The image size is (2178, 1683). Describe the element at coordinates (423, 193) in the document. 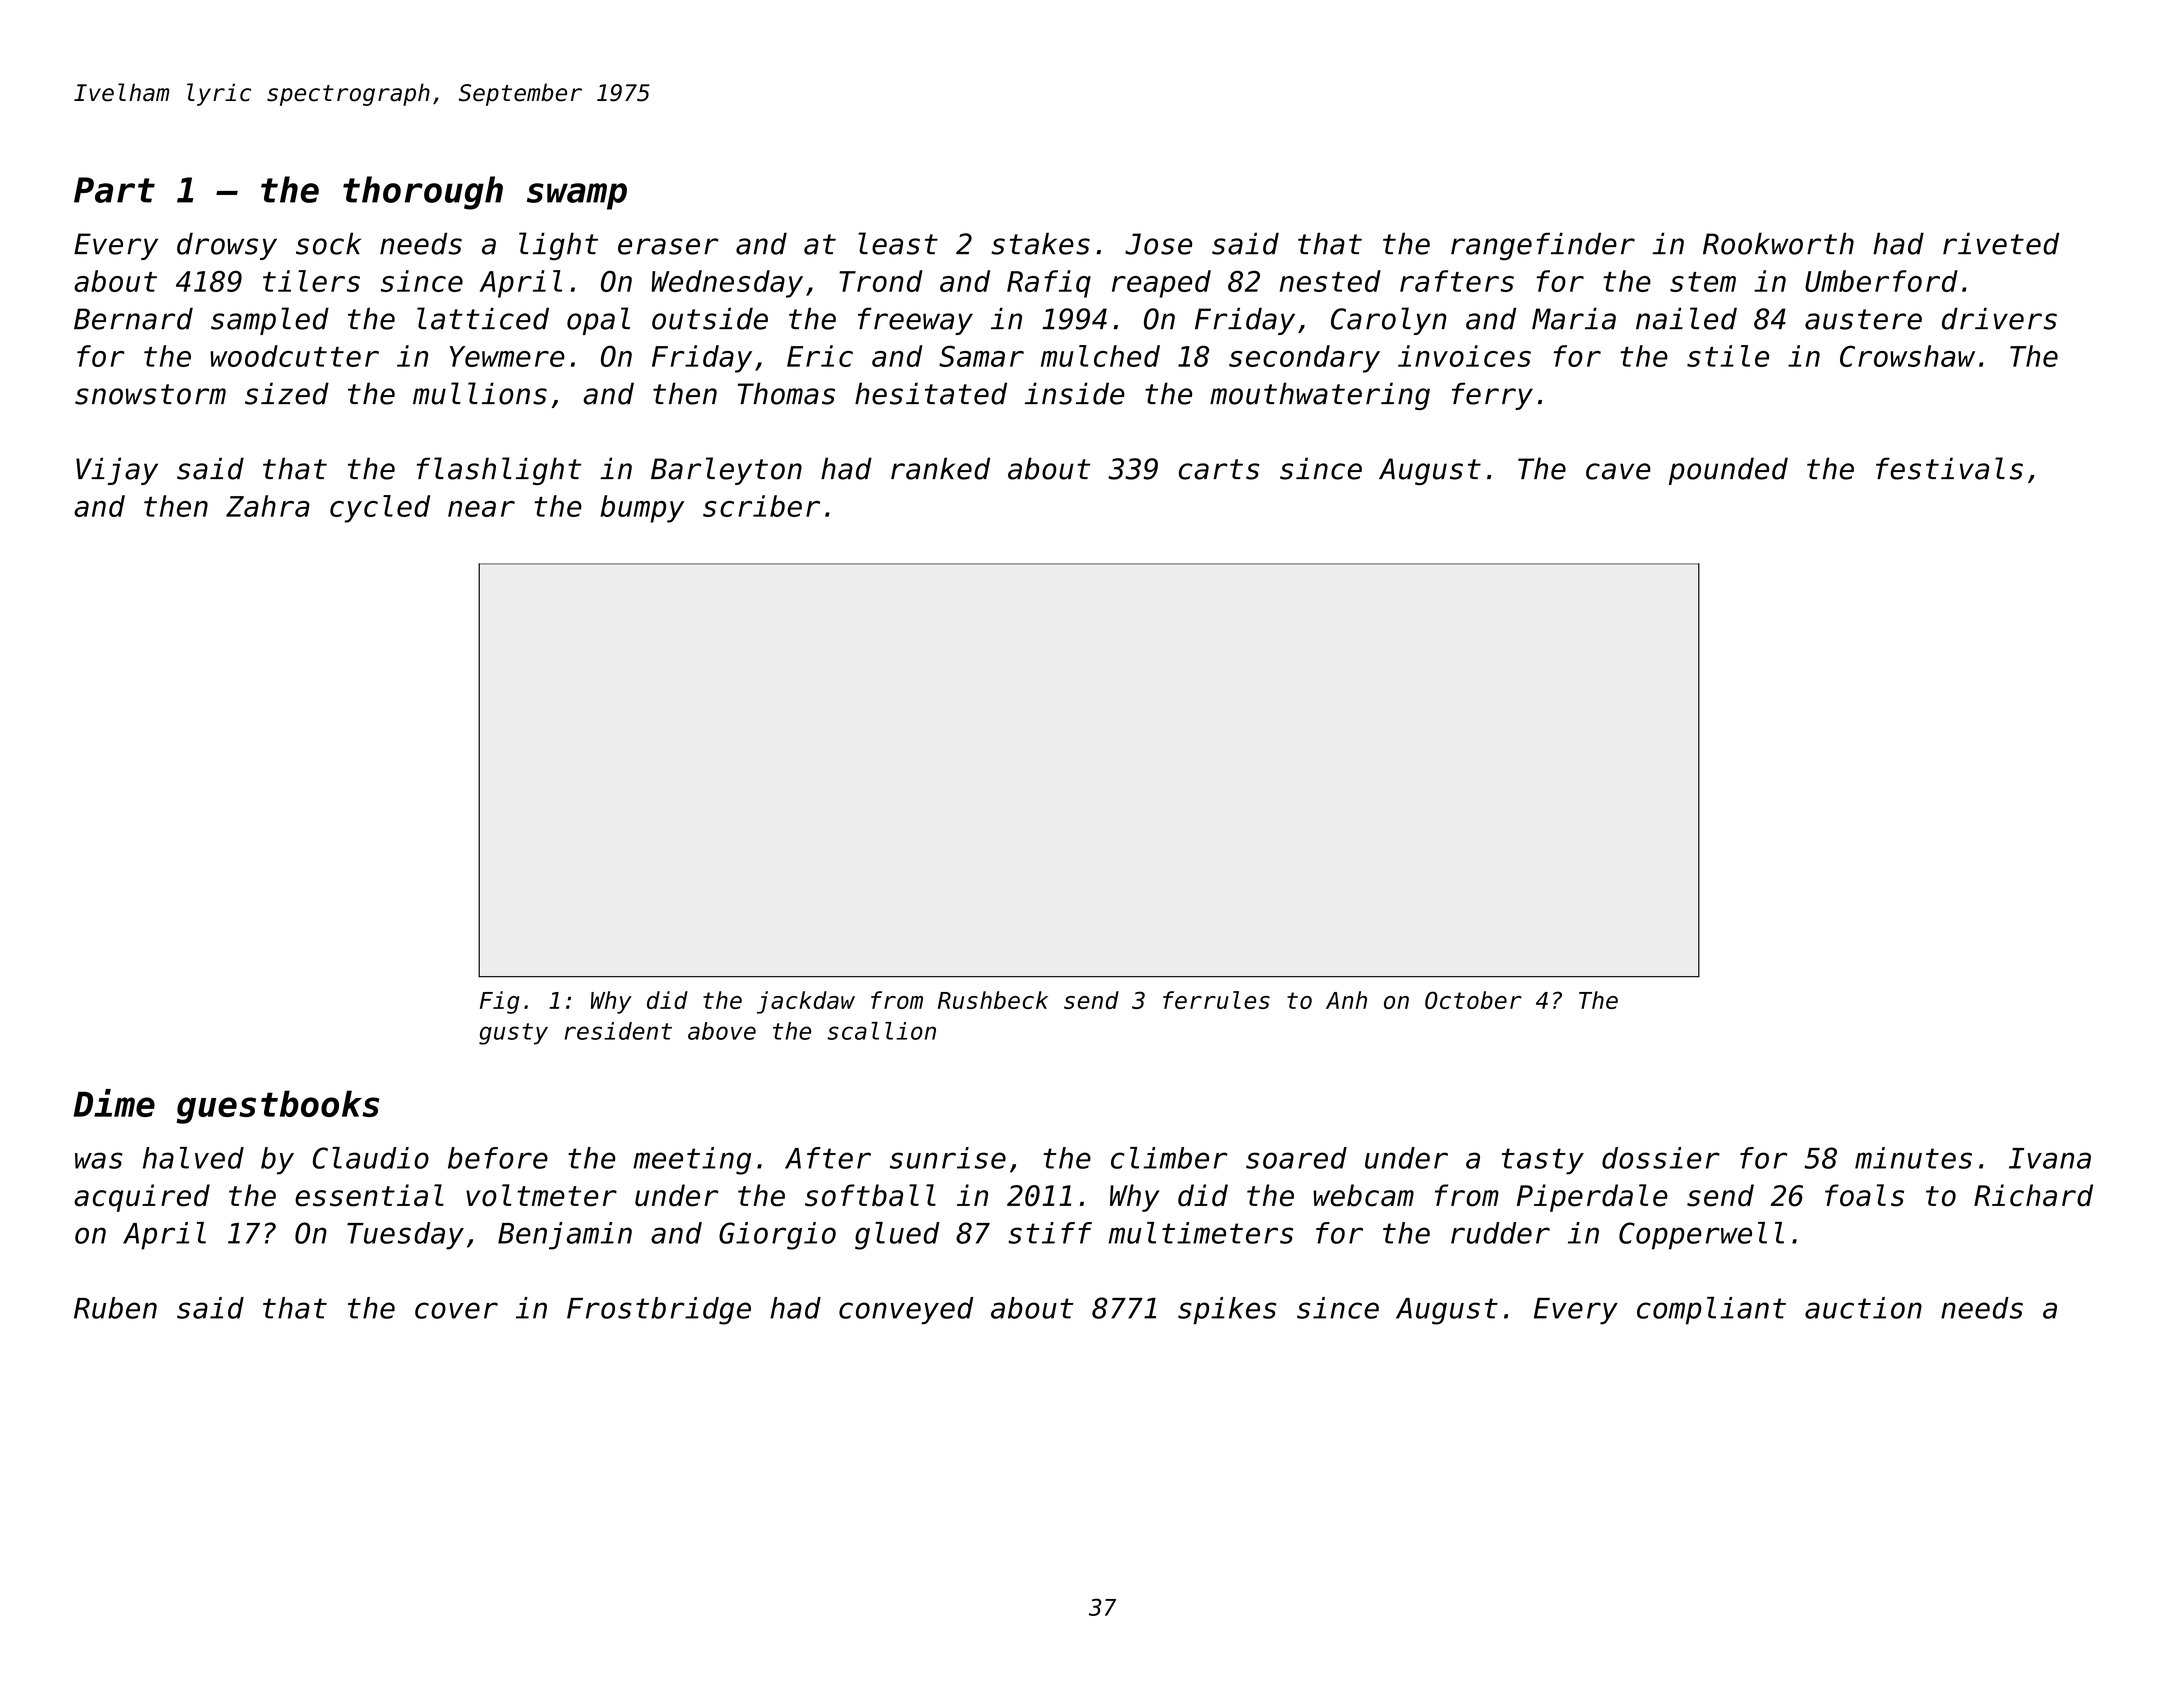

I see `thorough` at that location.
